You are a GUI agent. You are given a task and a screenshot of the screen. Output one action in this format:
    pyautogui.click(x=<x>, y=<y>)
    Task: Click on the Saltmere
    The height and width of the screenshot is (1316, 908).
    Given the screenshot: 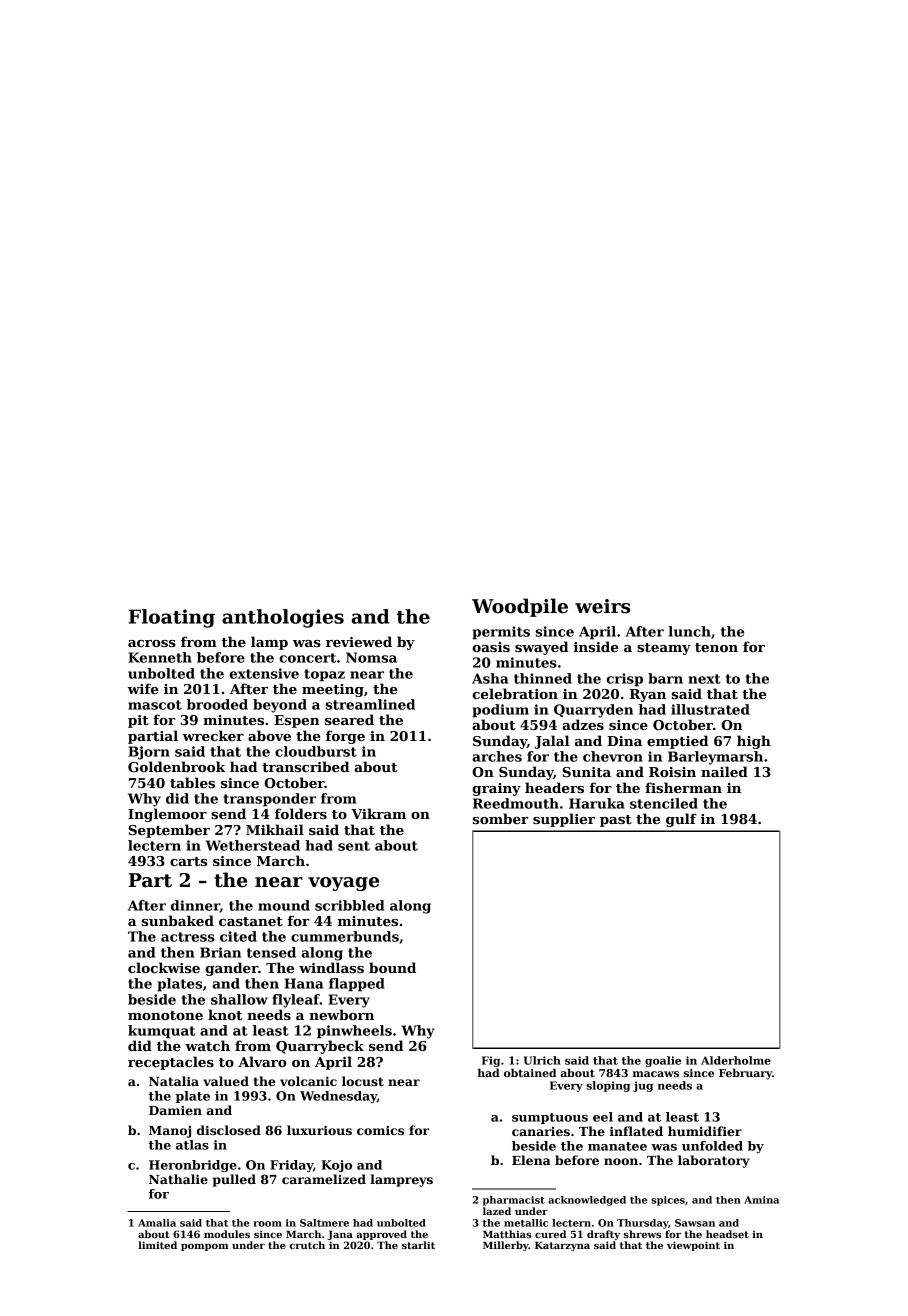 What is the action you would take?
    pyautogui.click(x=324, y=1223)
